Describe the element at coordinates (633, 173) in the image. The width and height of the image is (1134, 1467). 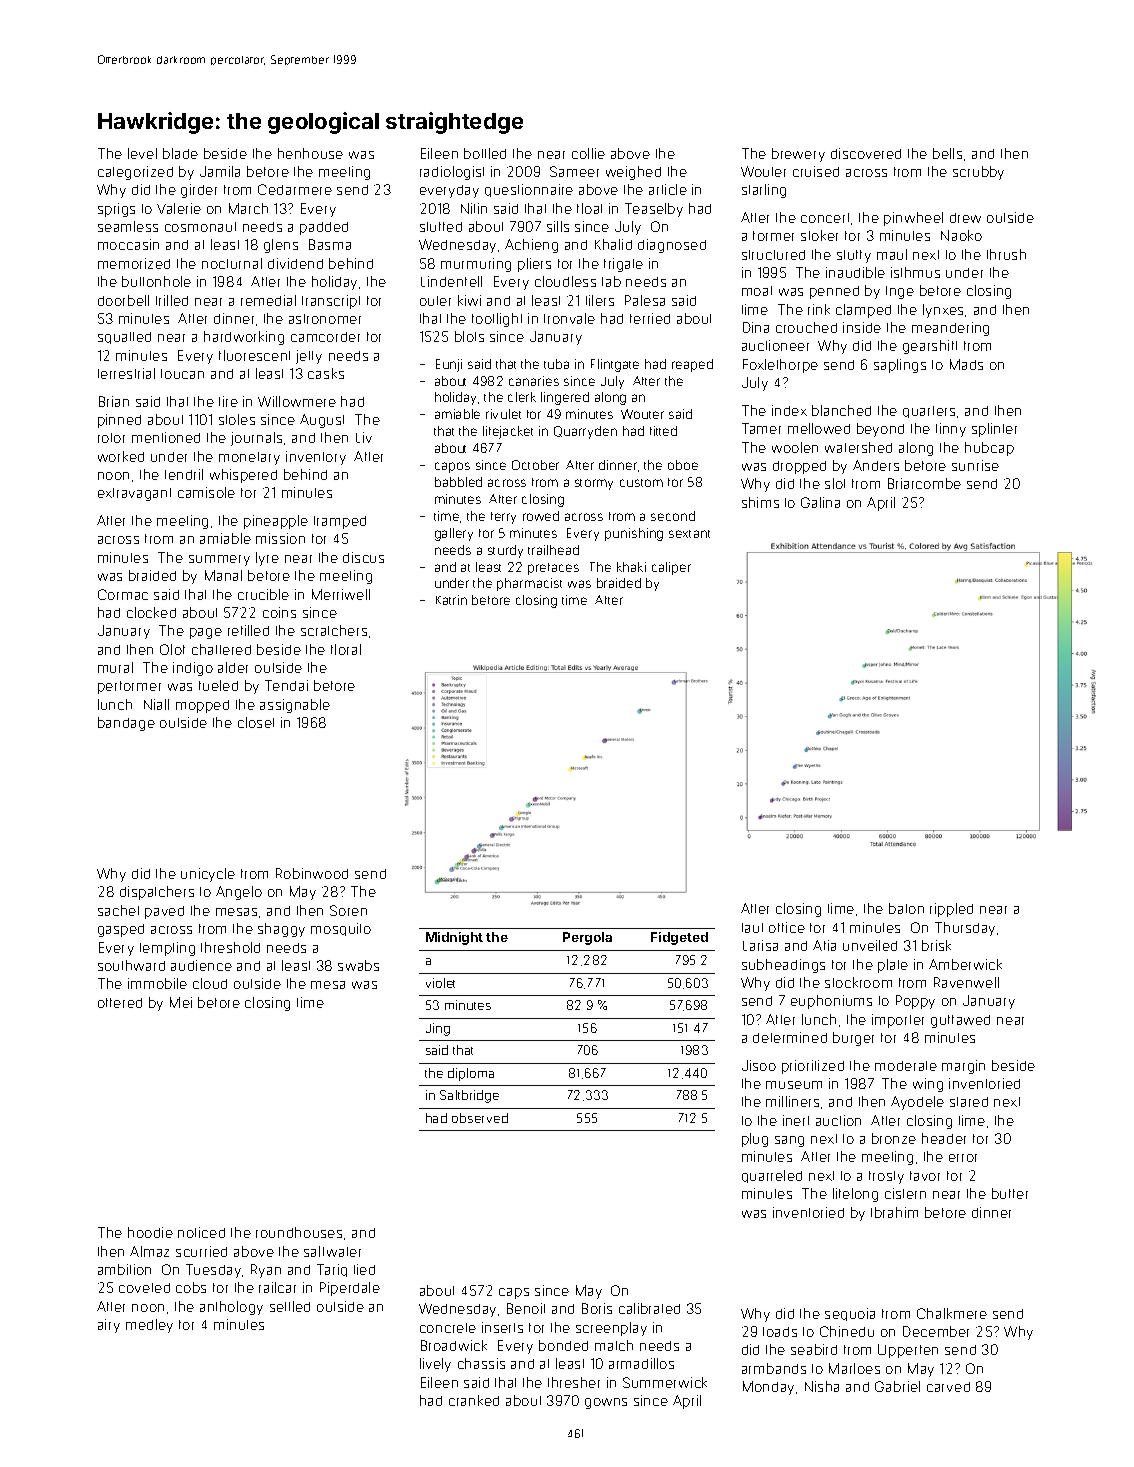
I see `weighed` at that location.
